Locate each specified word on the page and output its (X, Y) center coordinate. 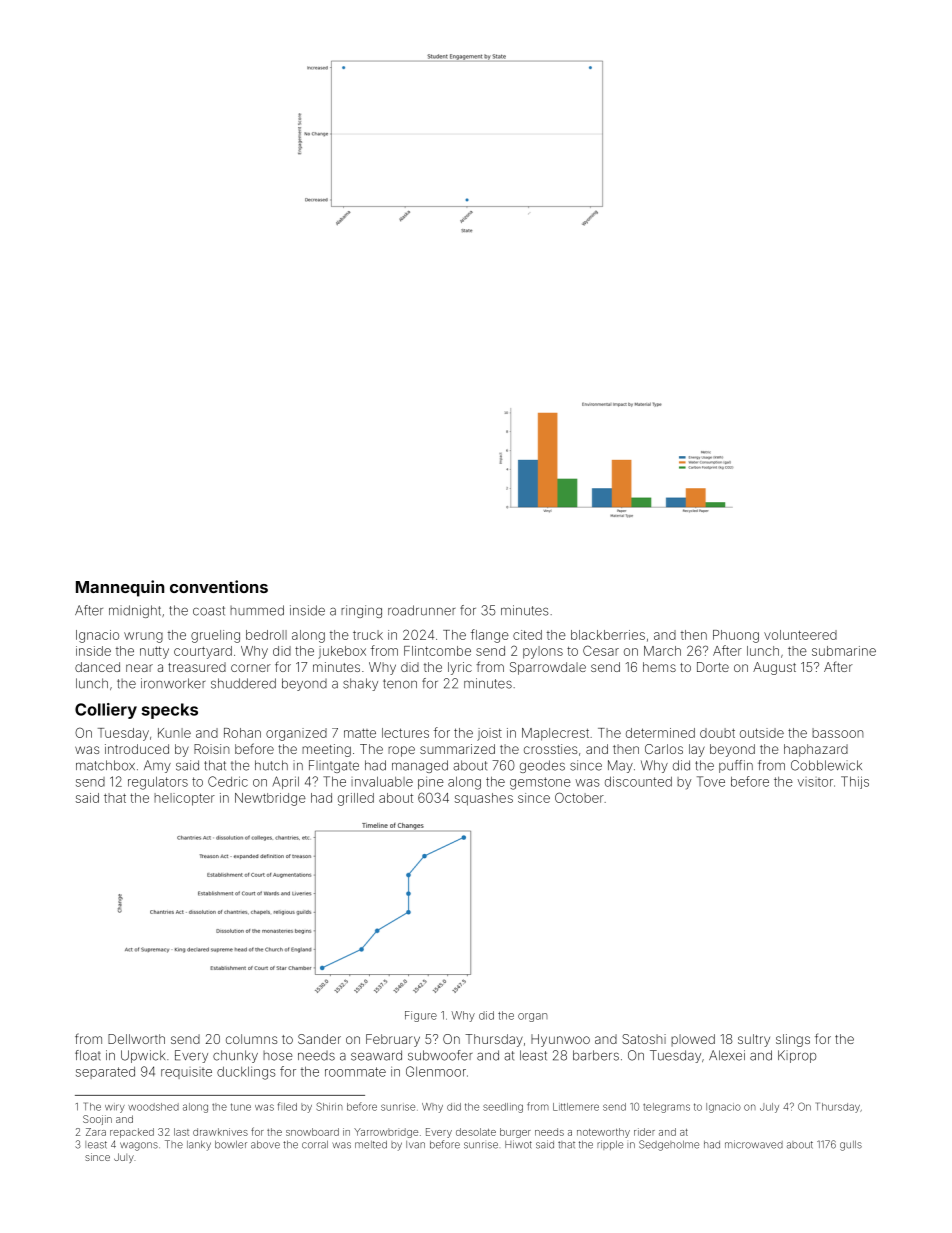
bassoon (838, 733)
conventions (219, 586)
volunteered (800, 635)
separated (105, 1073)
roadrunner (422, 610)
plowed (693, 1040)
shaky (360, 684)
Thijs (855, 782)
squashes (484, 799)
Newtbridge (270, 799)
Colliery (106, 711)
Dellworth (136, 1039)
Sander (319, 1039)
